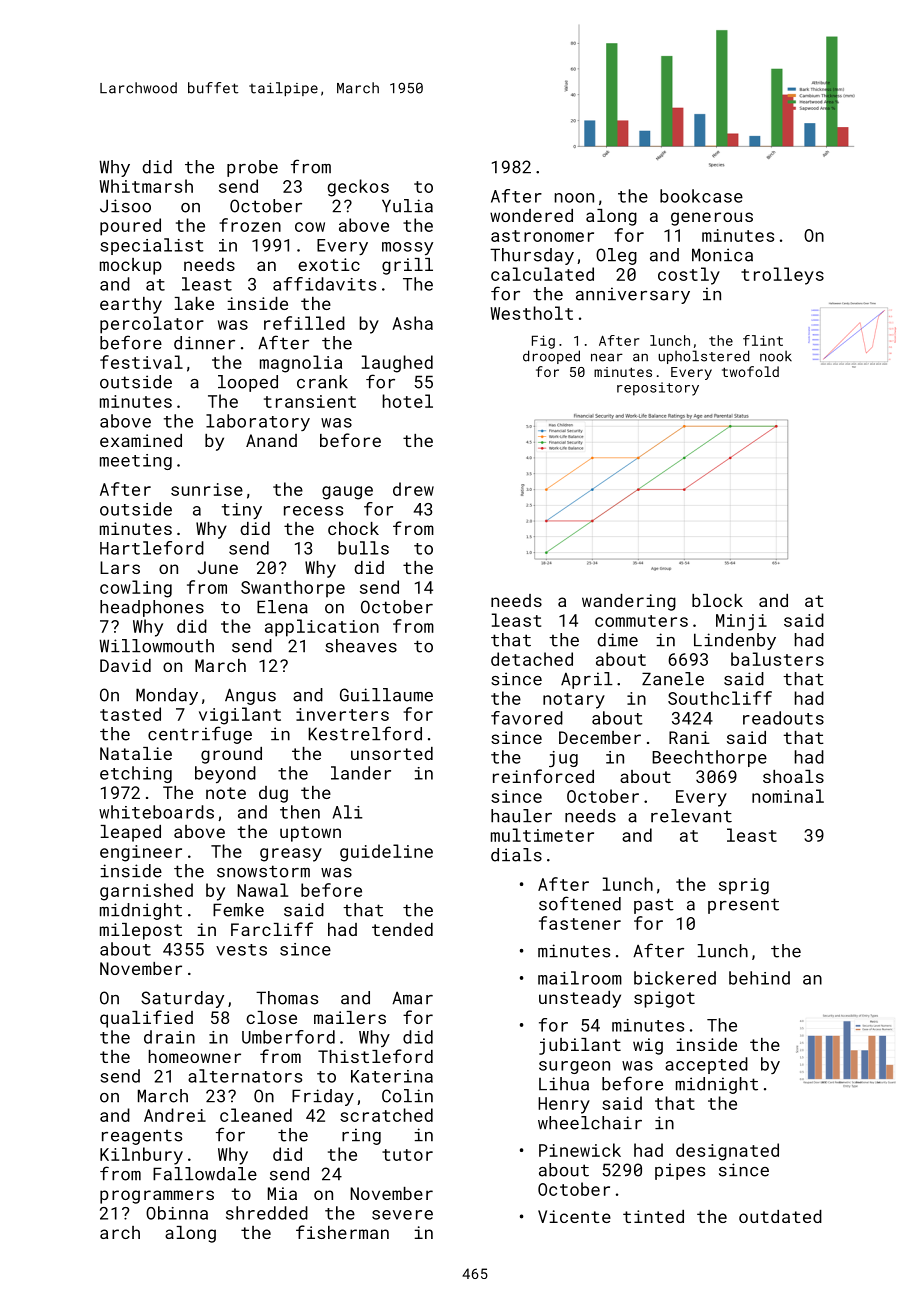 The width and height of the document is (924, 1311). What do you see at coordinates (564, 1105) in the document?
I see `Henry` at bounding box center [564, 1105].
